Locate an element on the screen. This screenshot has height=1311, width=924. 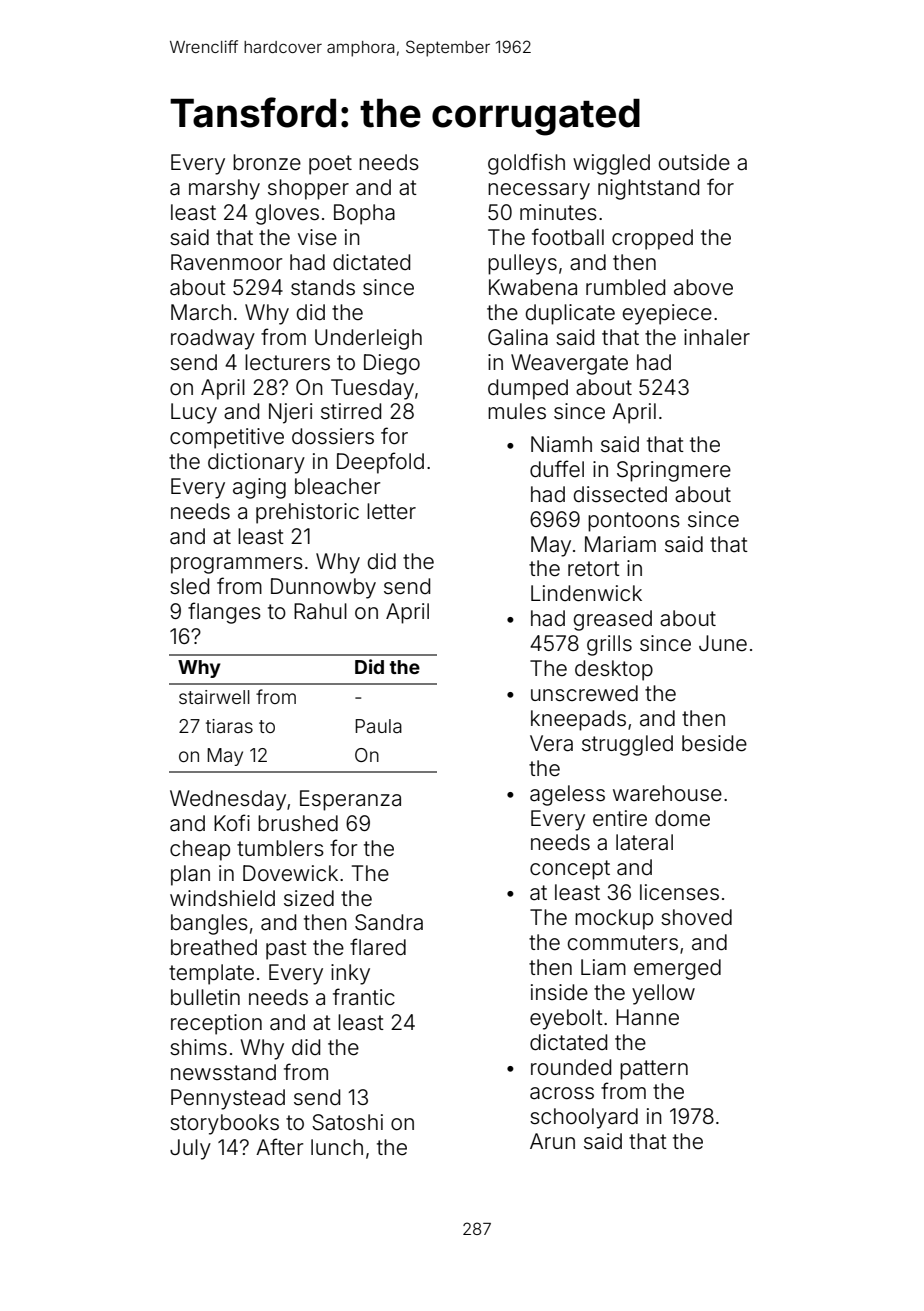
pattern is located at coordinates (654, 1070).
